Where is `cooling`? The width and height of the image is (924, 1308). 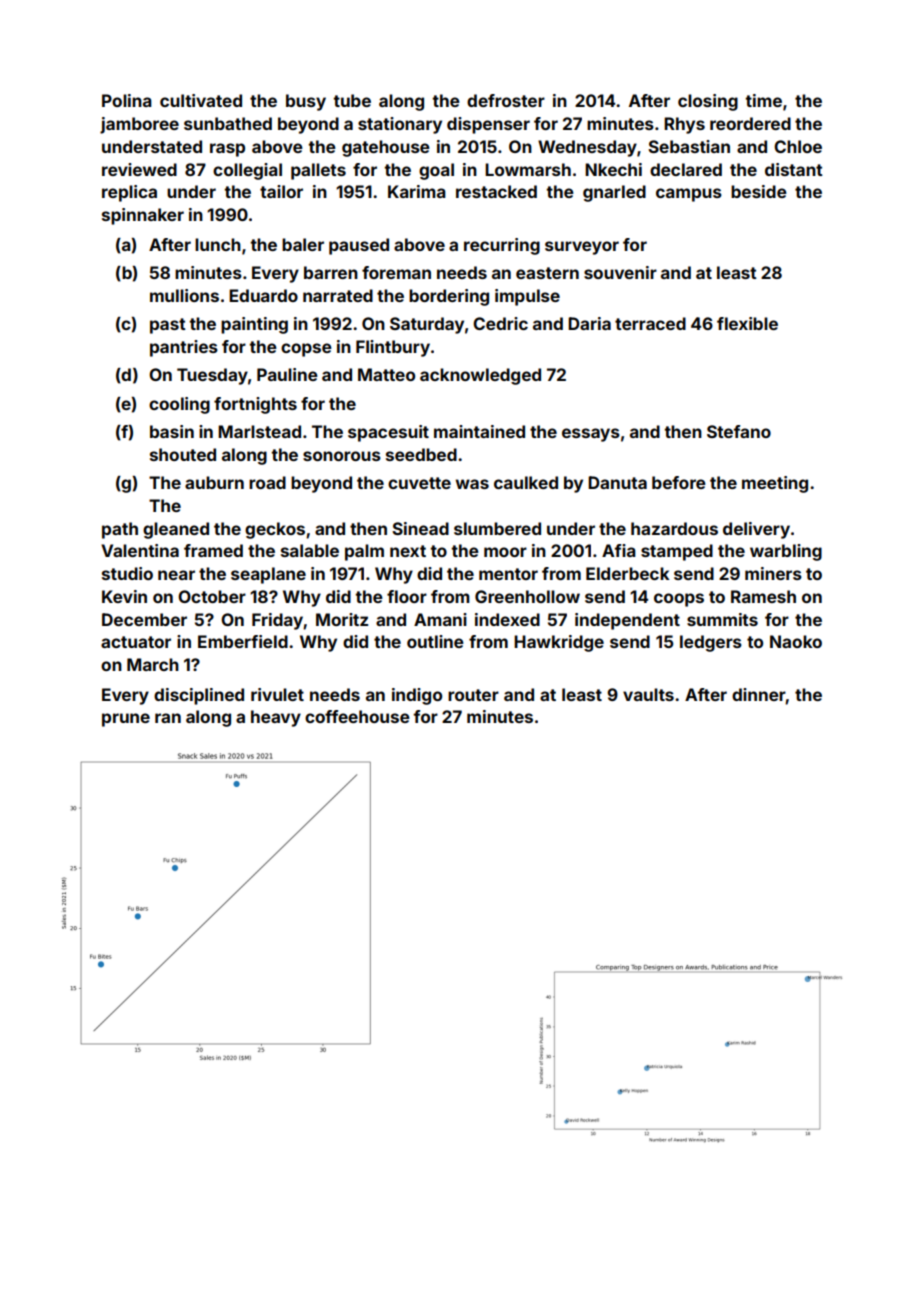 cooling is located at coordinates (179, 405).
